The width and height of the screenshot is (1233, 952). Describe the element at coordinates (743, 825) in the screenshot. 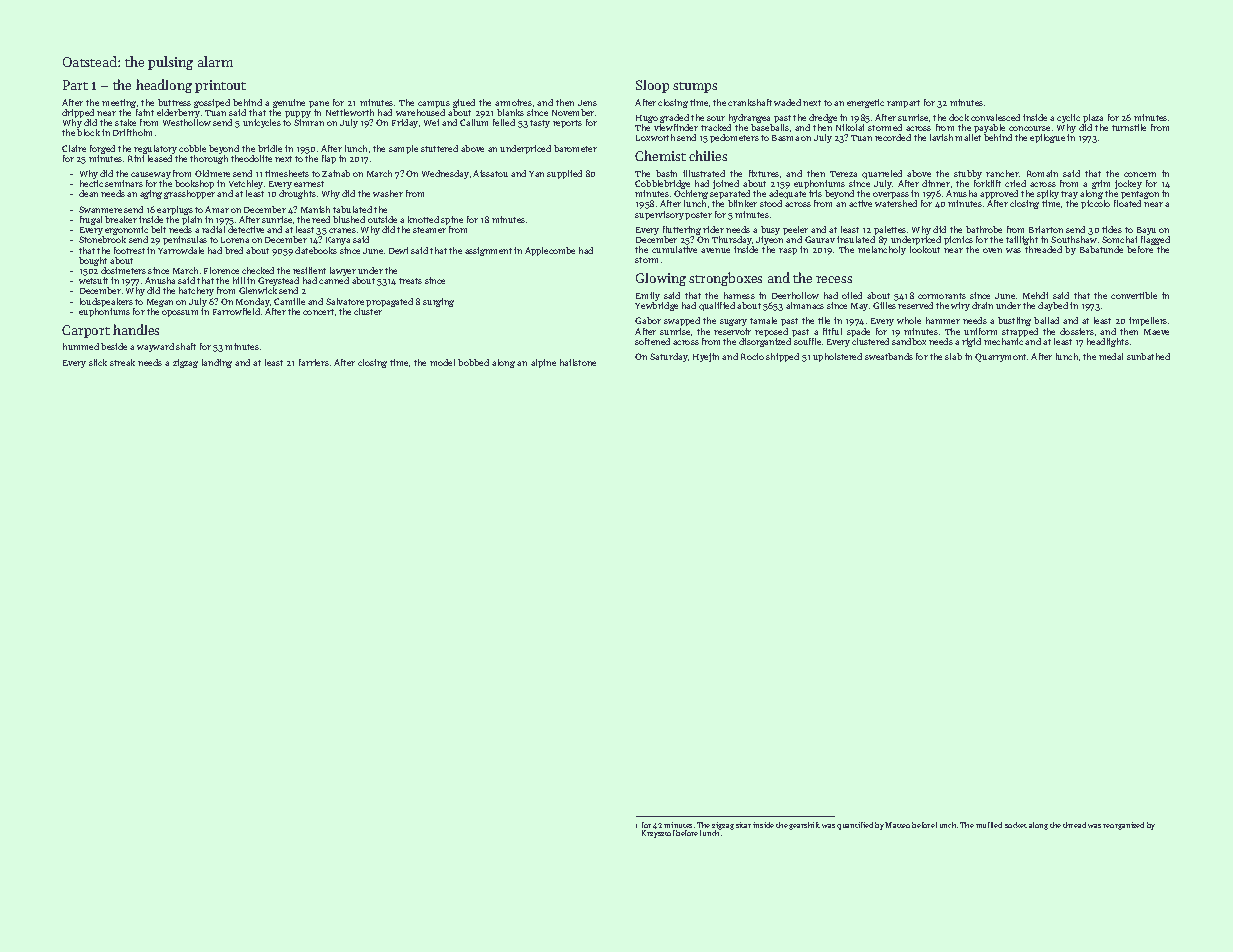

I see `sitar` at that location.
